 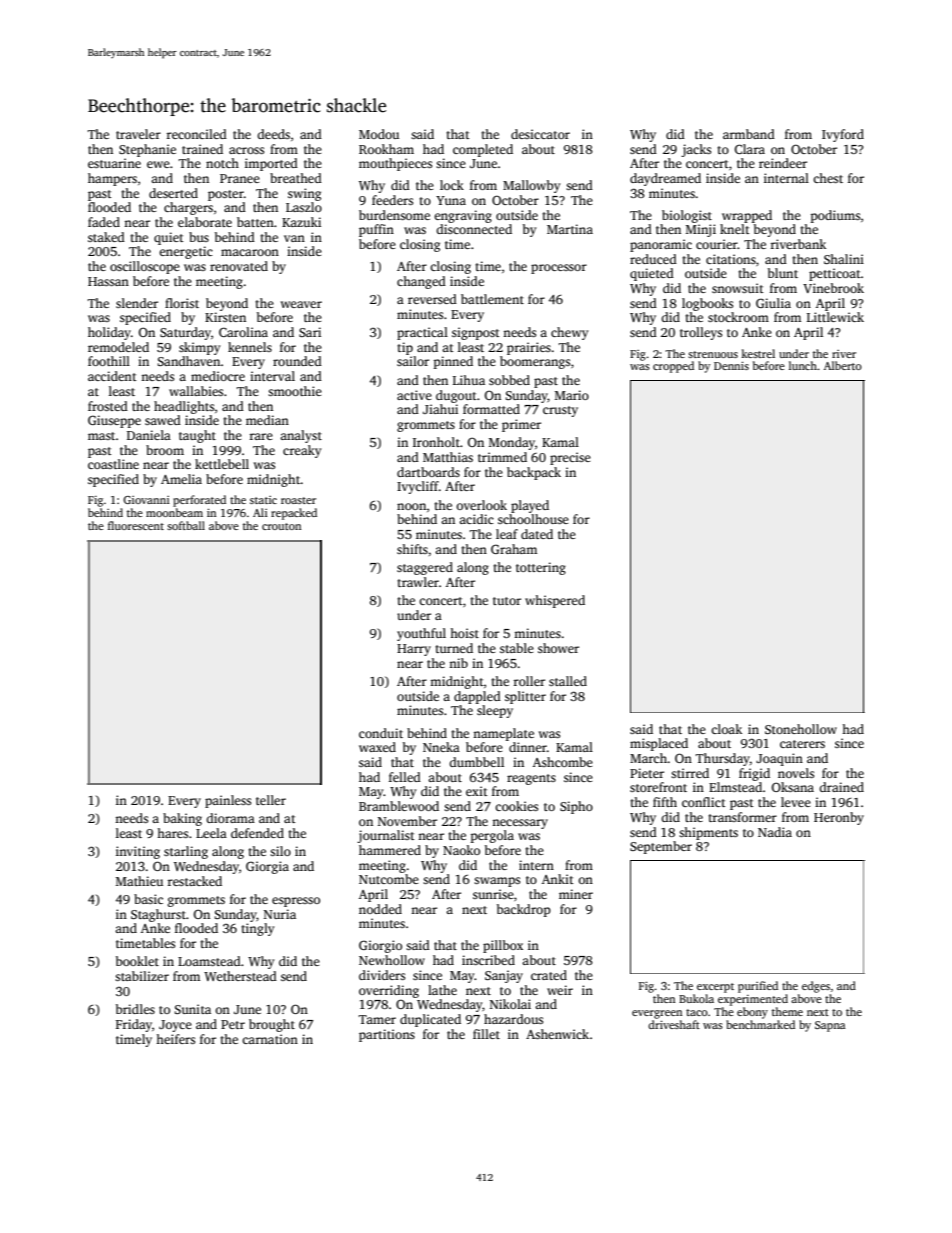 What do you see at coordinates (101, 436) in the document?
I see `mast` at bounding box center [101, 436].
